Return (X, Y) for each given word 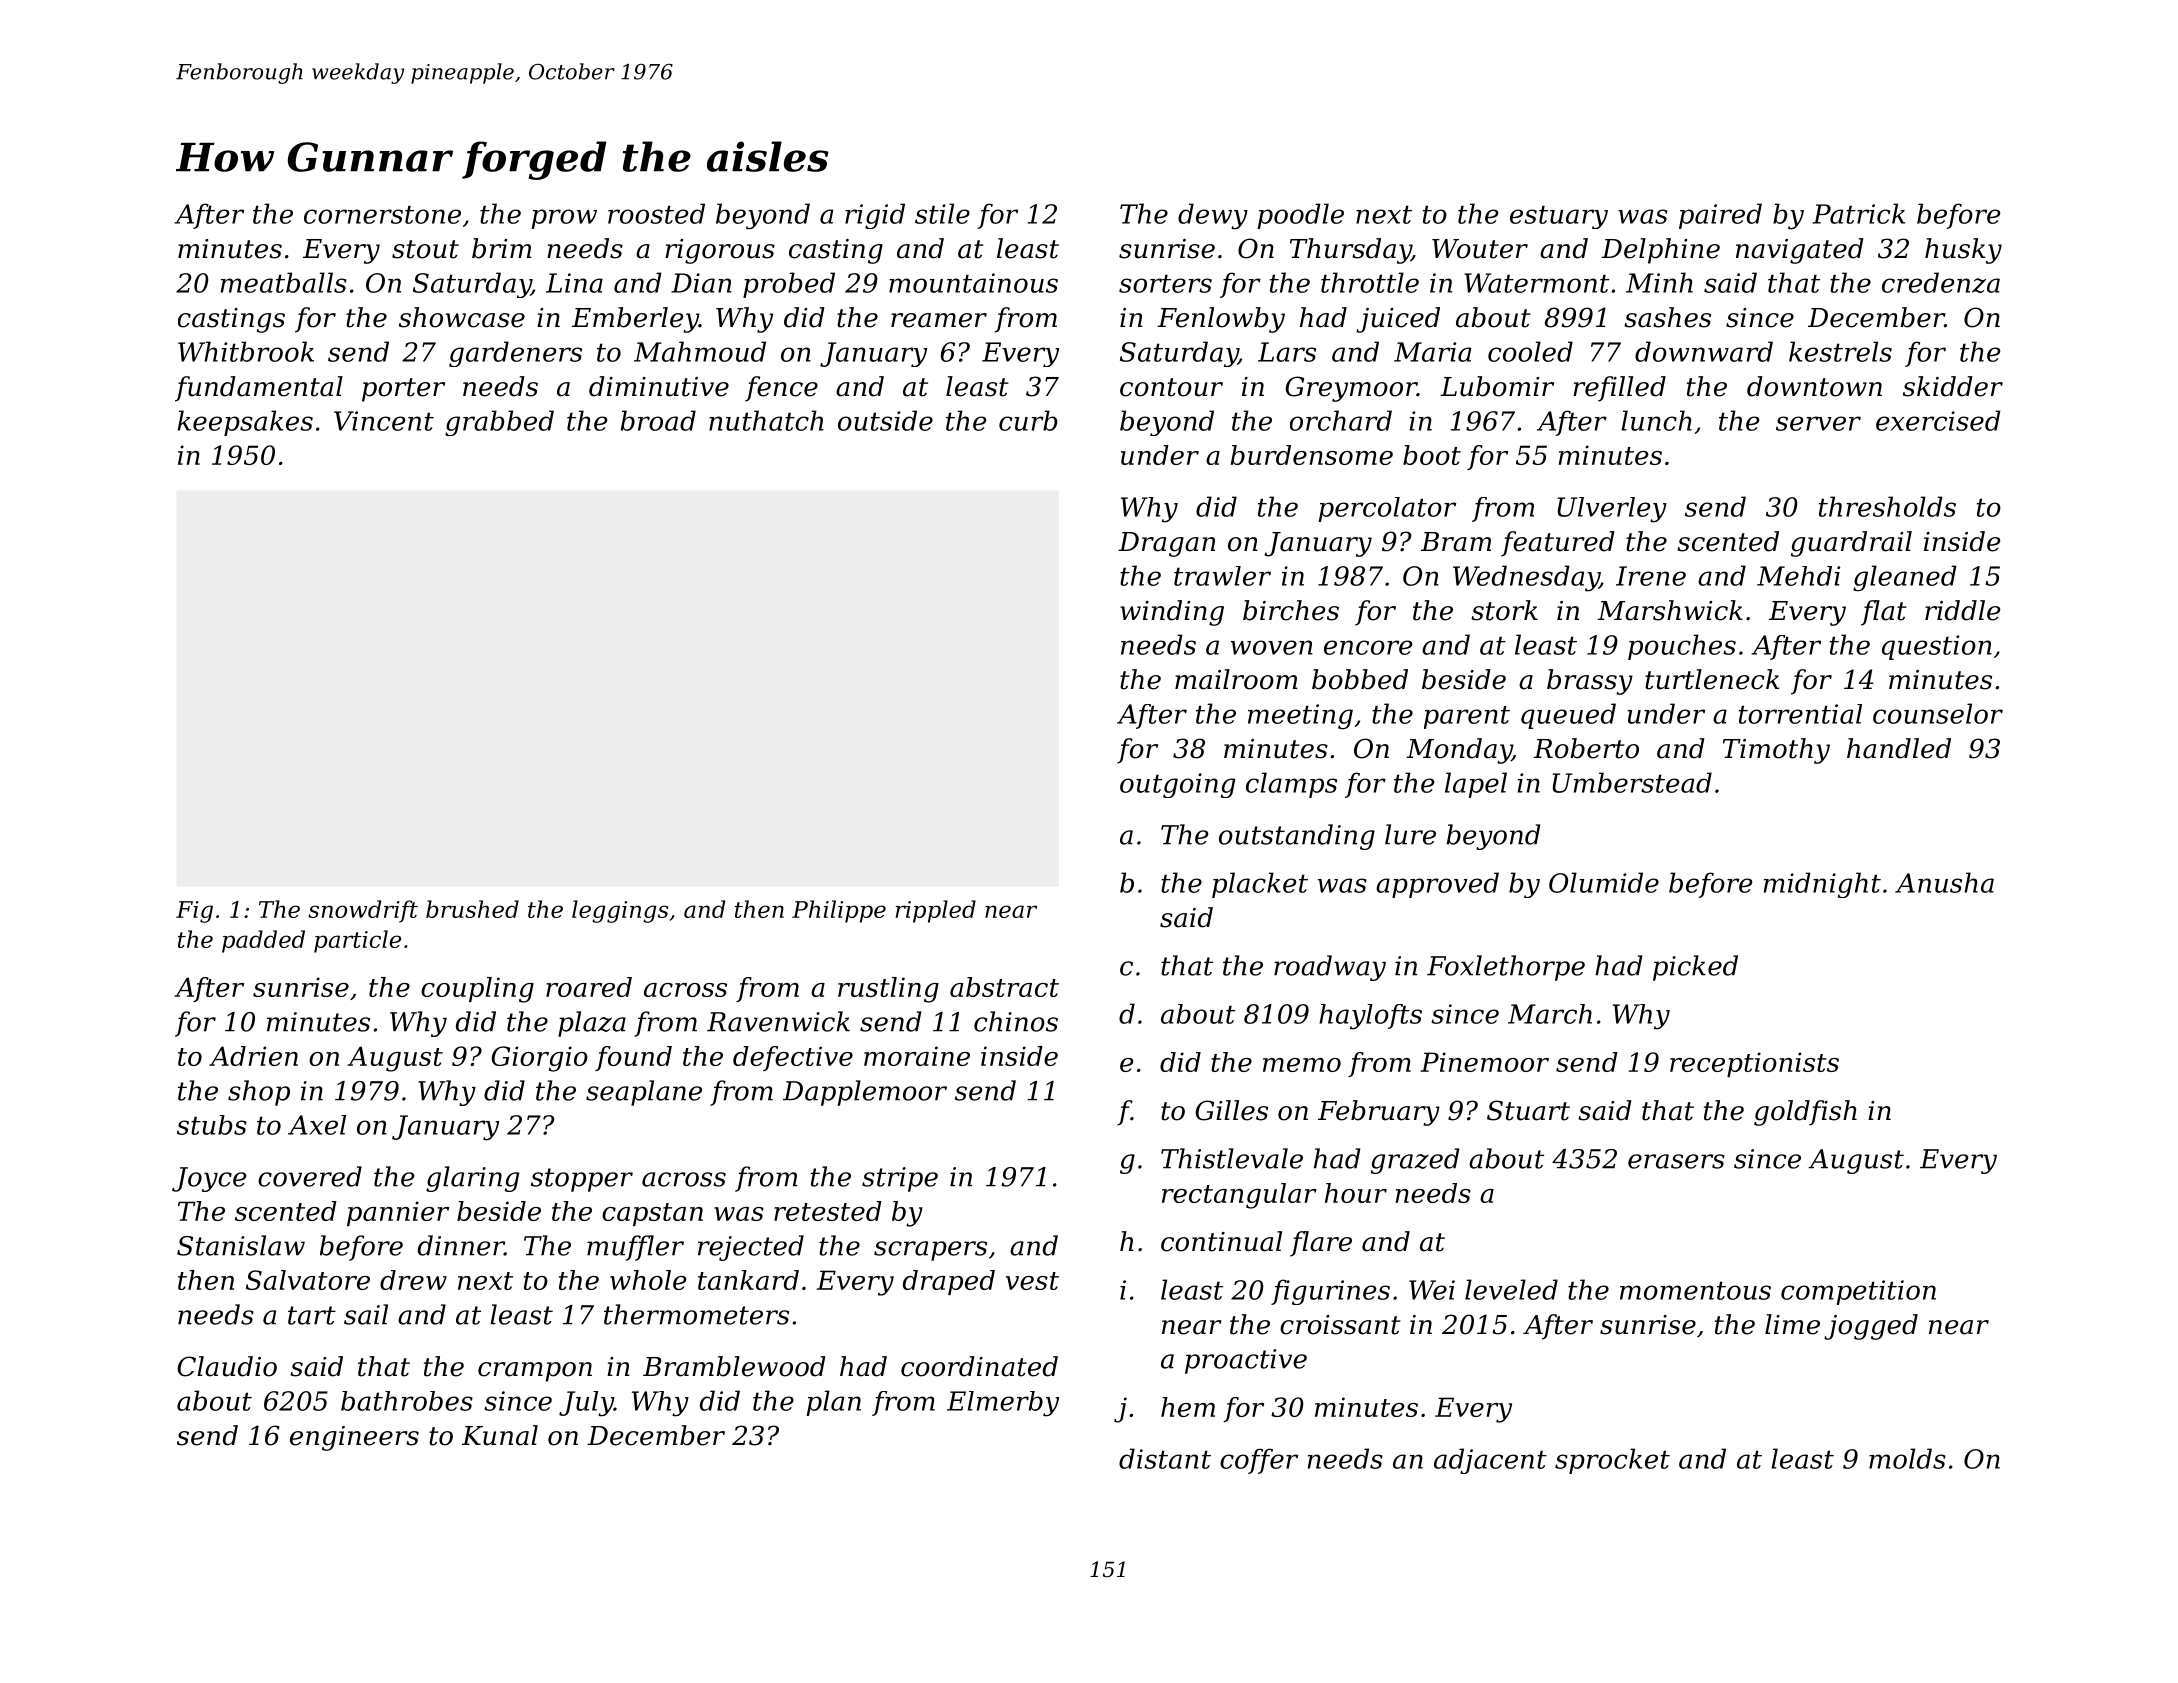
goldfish (1805, 1113)
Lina (574, 283)
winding (1172, 613)
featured (1558, 544)
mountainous (973, 283)
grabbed (499, 423)
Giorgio (539, 1059)
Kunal (500, 1435)
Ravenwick (778, 1021)
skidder (1953, 386)
